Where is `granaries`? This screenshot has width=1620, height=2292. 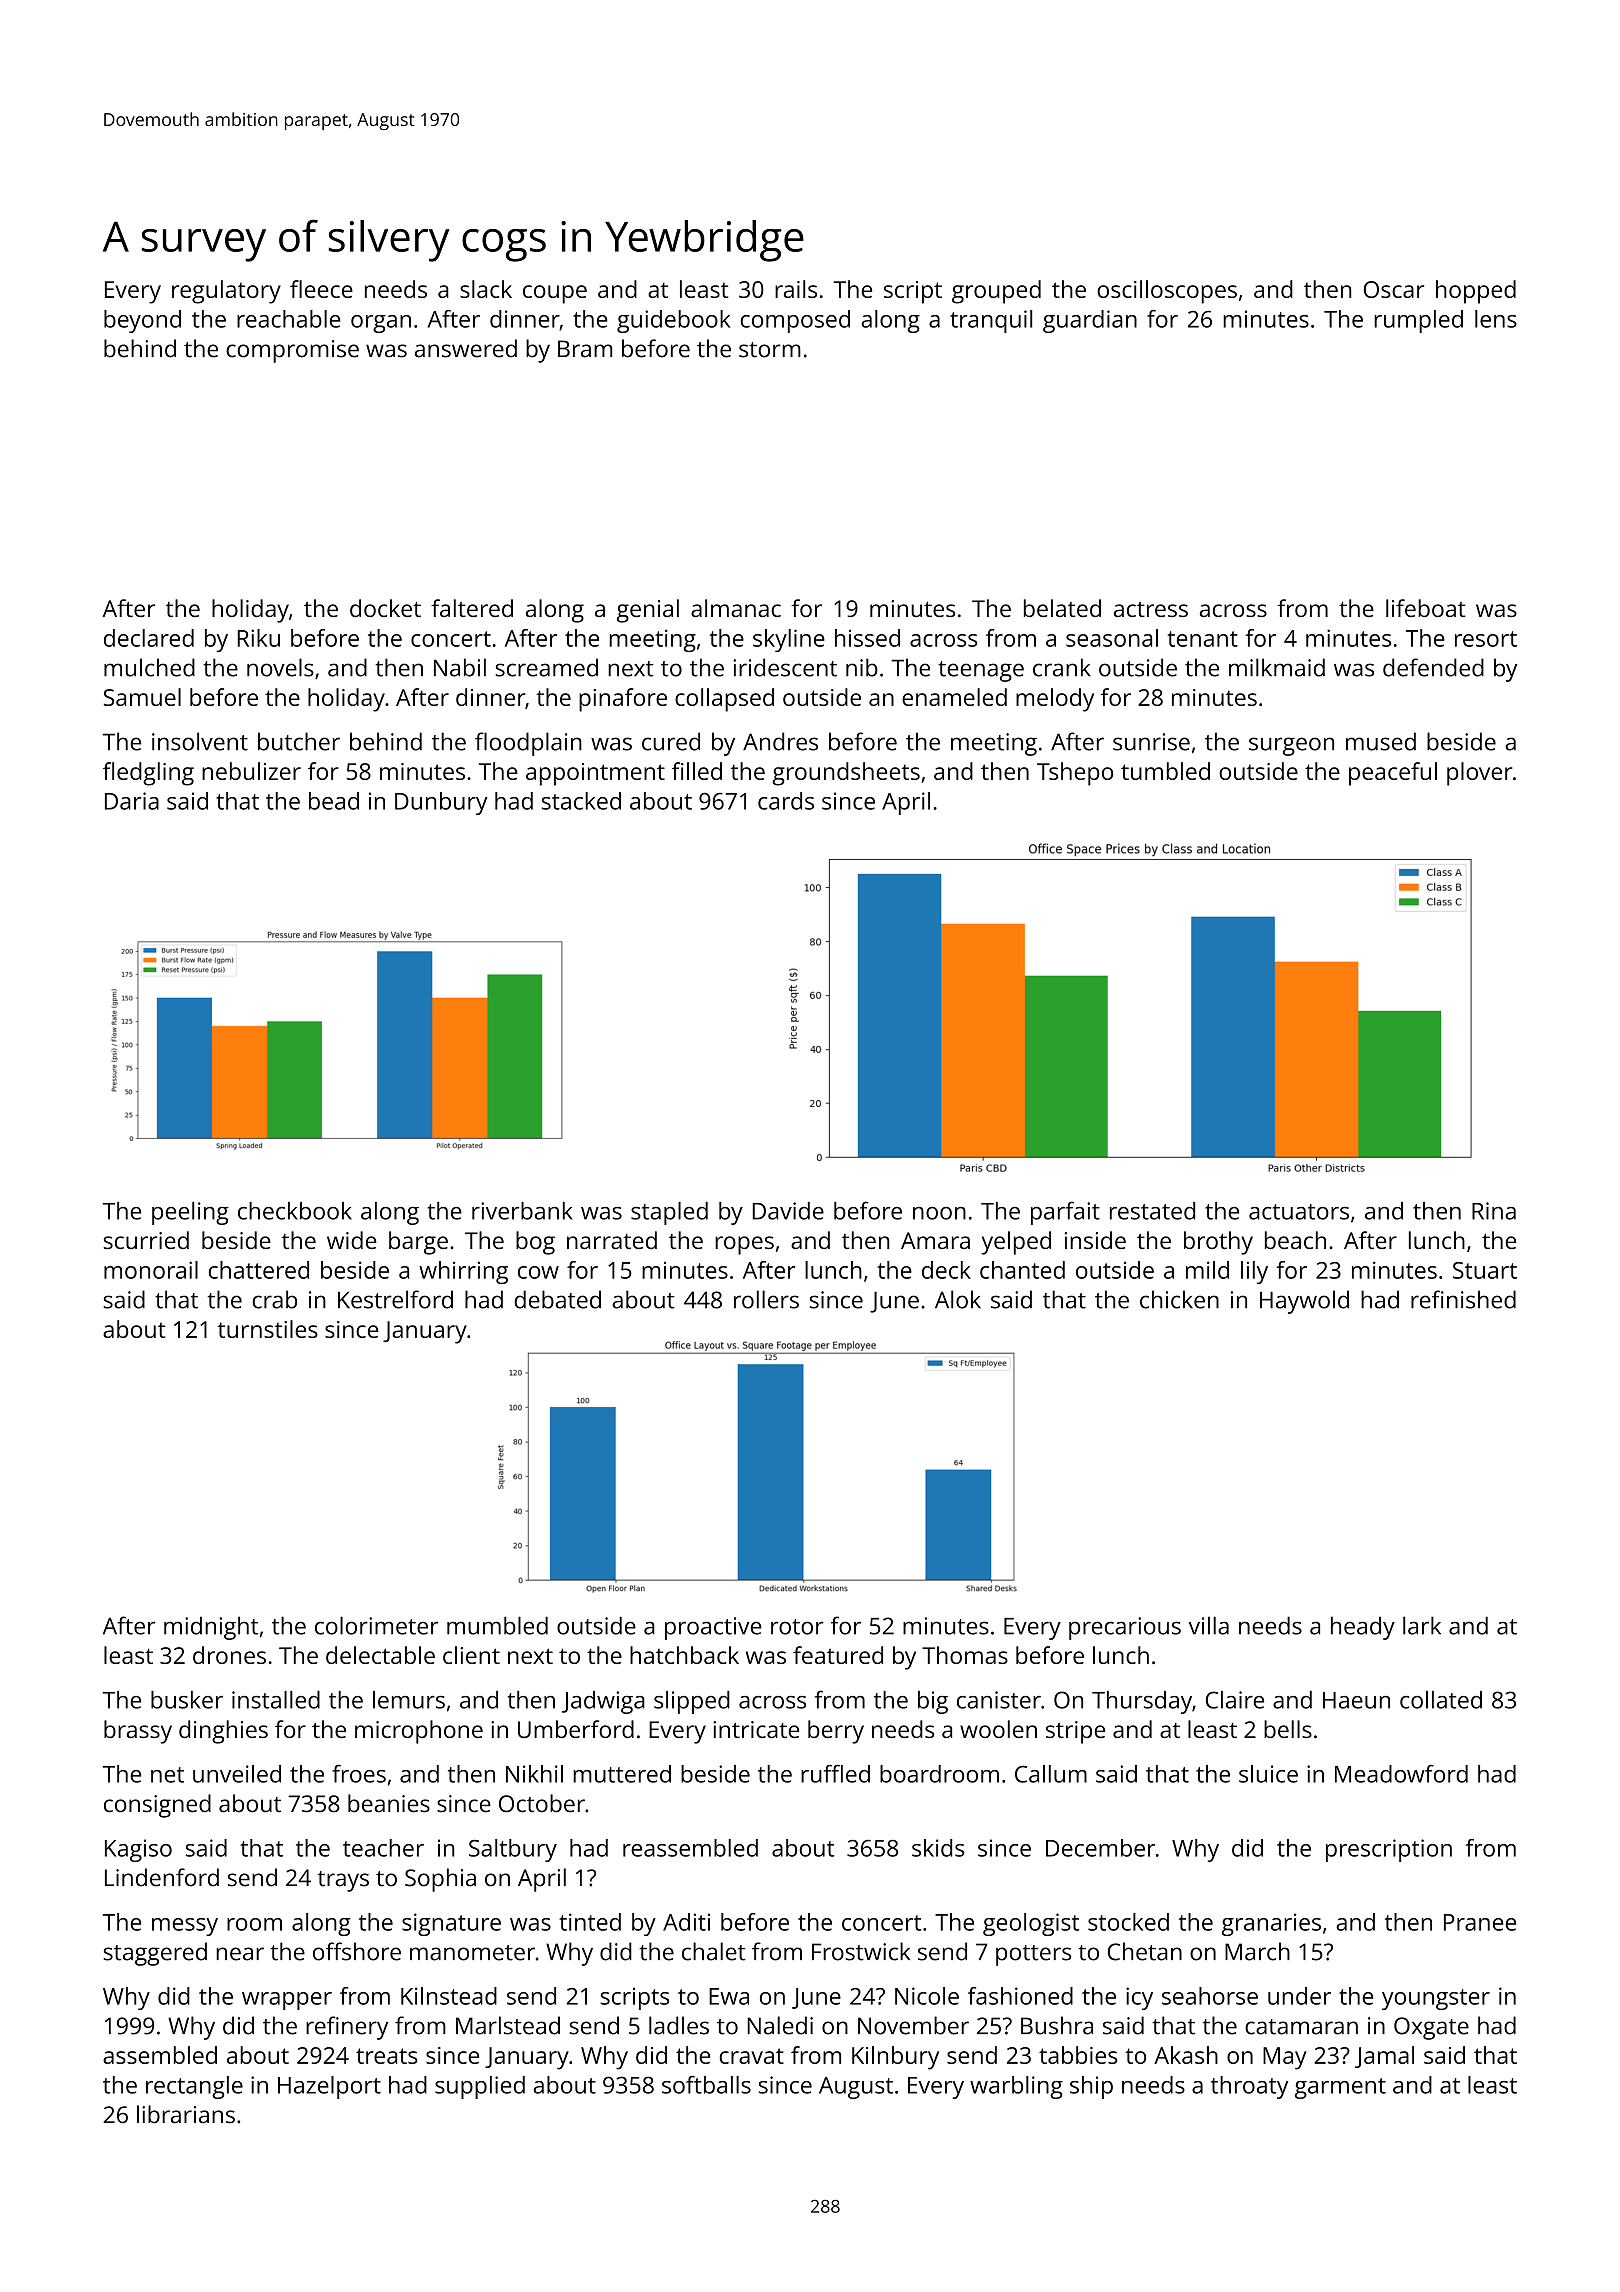 granaries is located at coordinates (1271, 1924).
